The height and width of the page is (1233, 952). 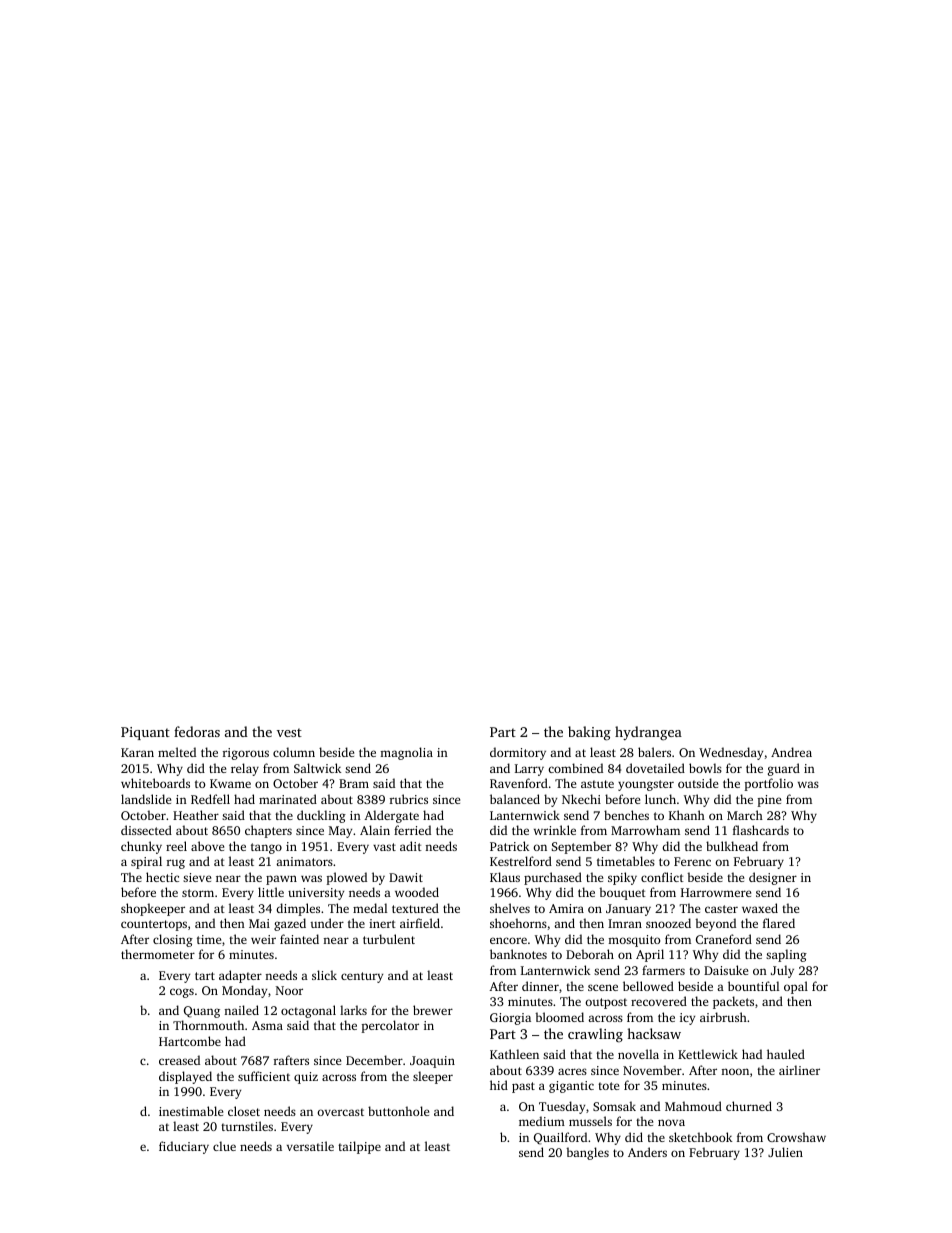 What do you see at coordinates (153, 909) in the page?
I see `shopkeeper` at bounding box center [153, 909].
